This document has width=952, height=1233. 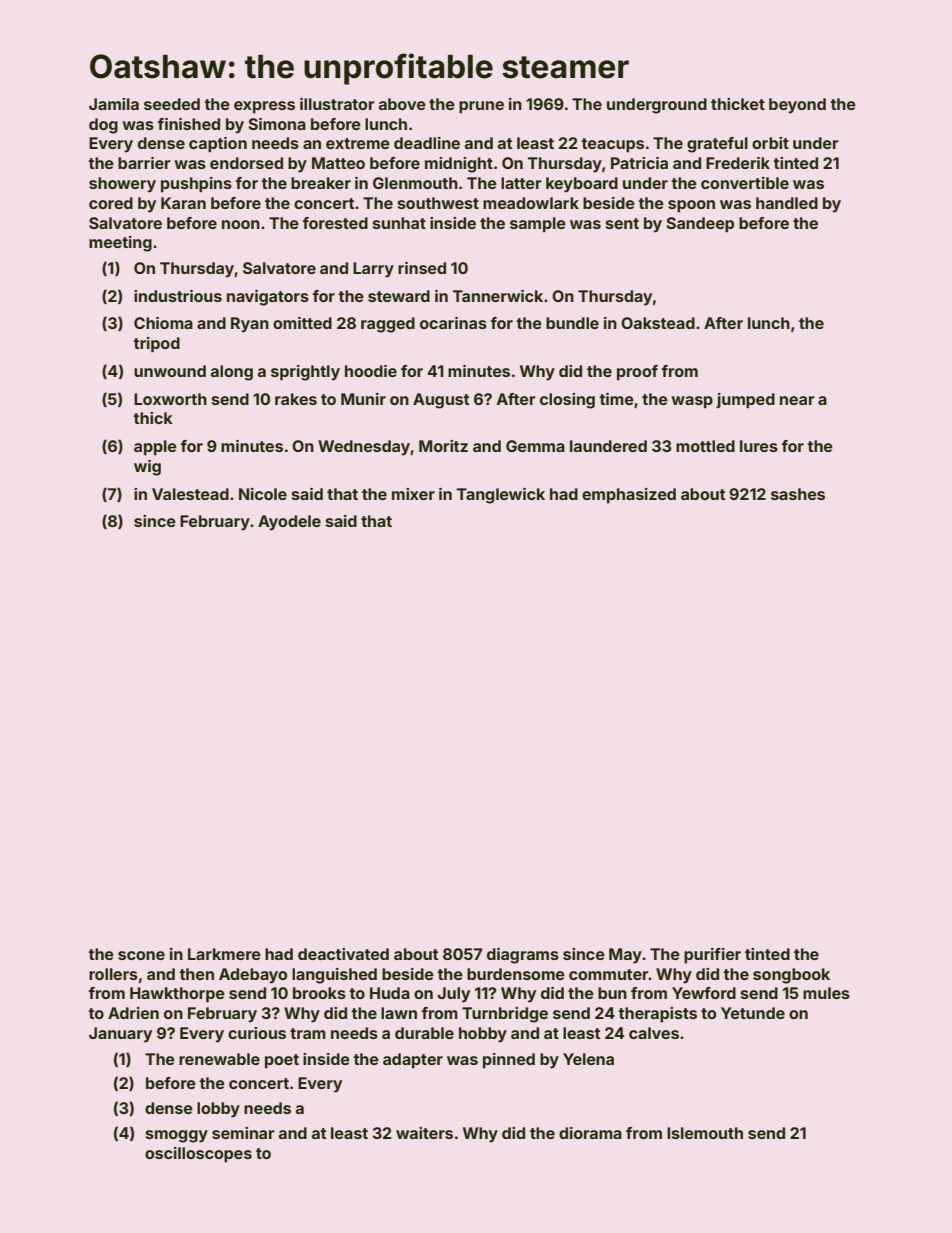 What do you see at coordinates (232, 373) in the document?
I see `along` at bounding box center [232, 373].
